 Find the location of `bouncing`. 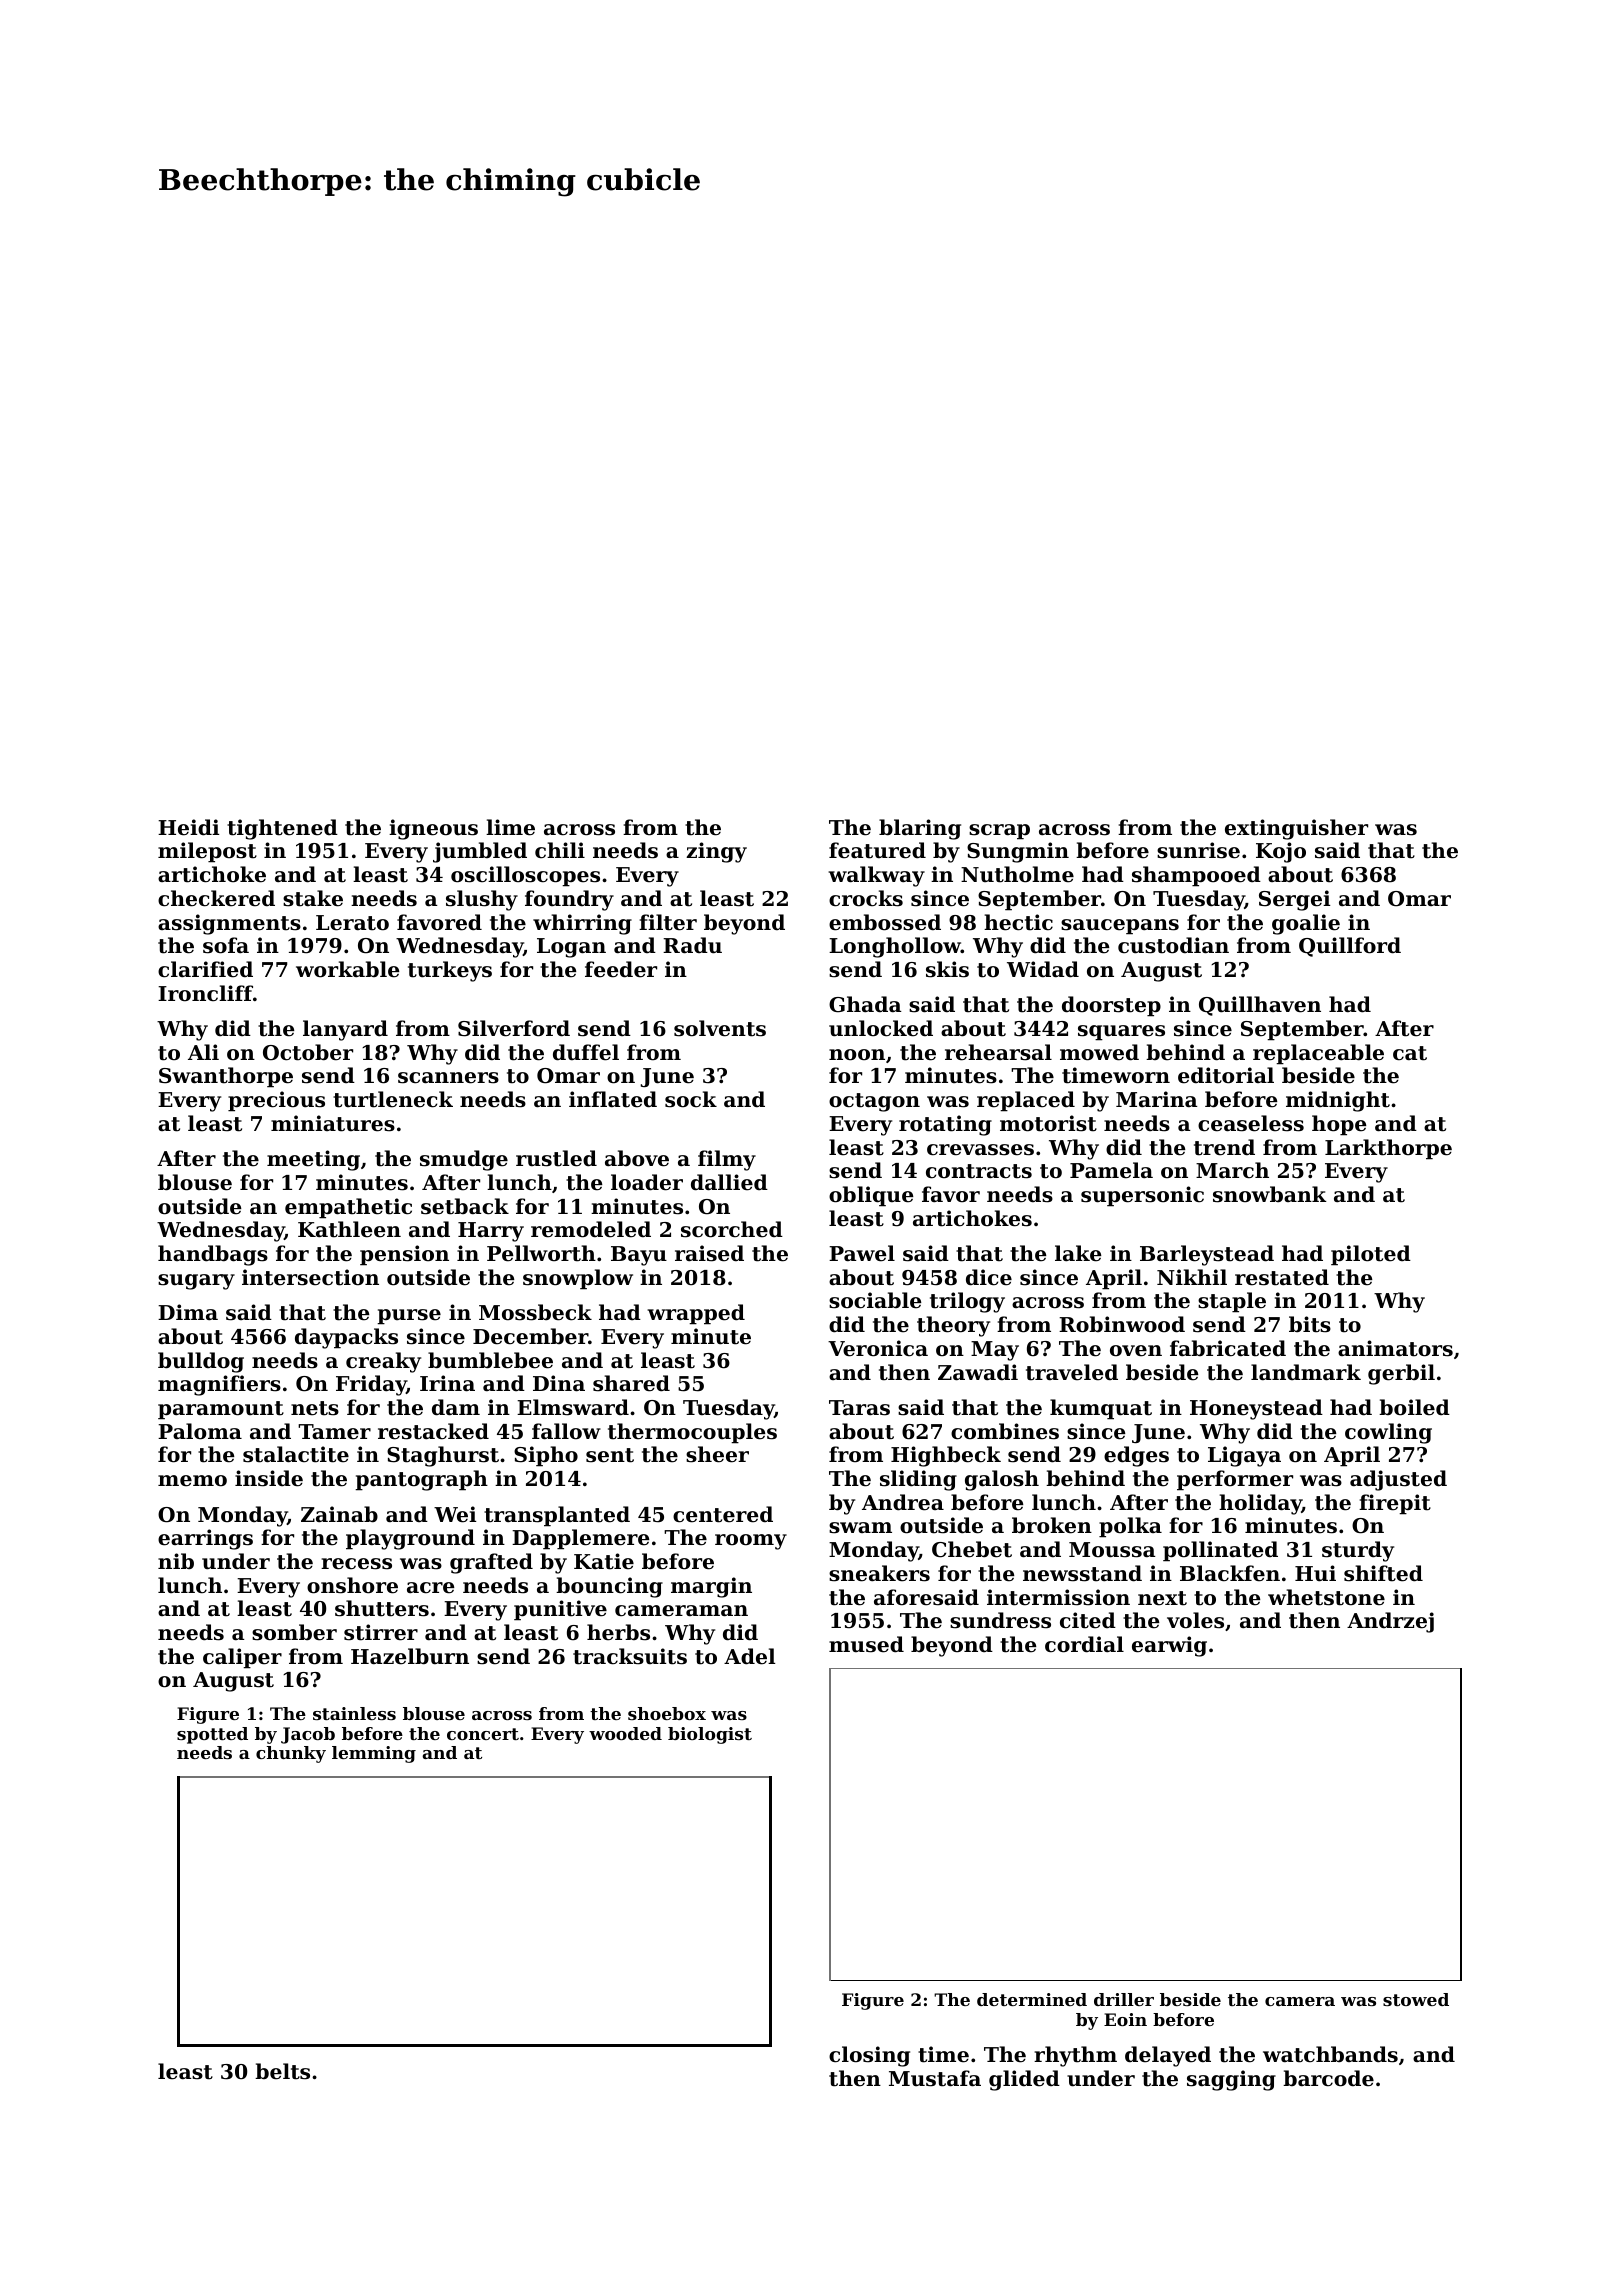

bouncing is located at coordinates (609, 1587).
